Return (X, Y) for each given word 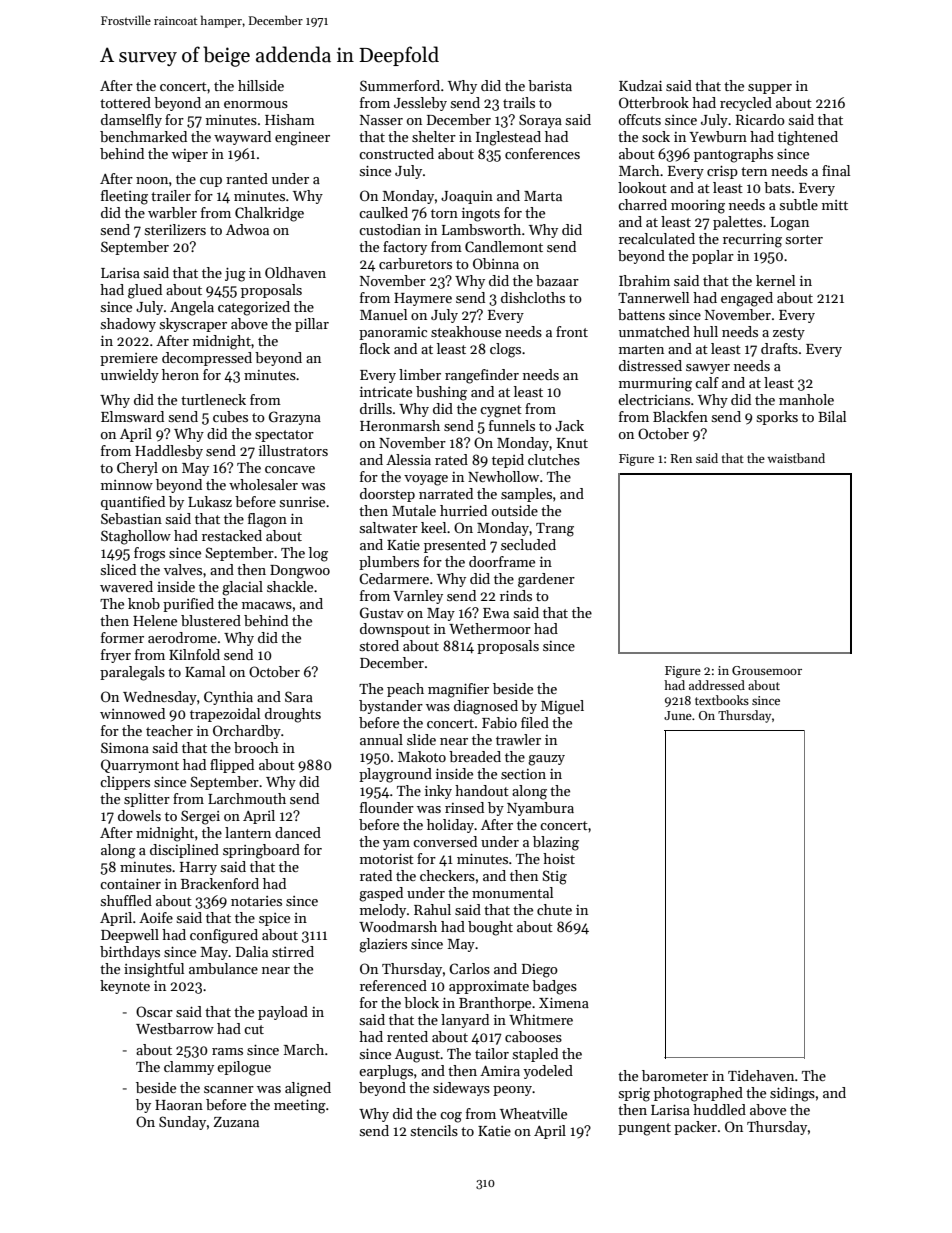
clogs (505, 350)
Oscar (154, 1011)
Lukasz (210, 501)
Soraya (540, 121)
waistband (796, 458)
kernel (775, 280)
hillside (261, 85)
